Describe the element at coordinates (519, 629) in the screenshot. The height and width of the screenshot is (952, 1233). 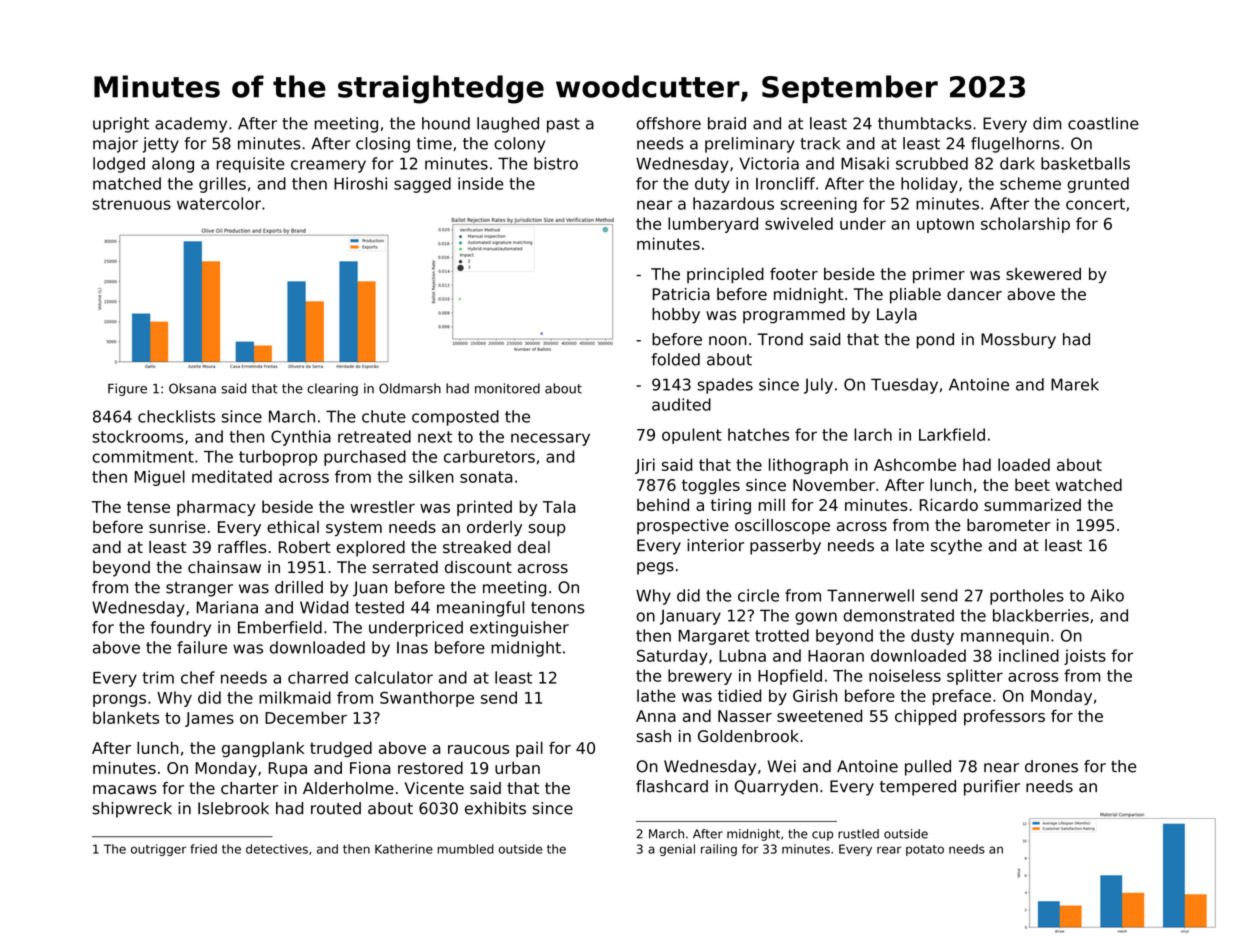
I see `extinguisher` at that location.
